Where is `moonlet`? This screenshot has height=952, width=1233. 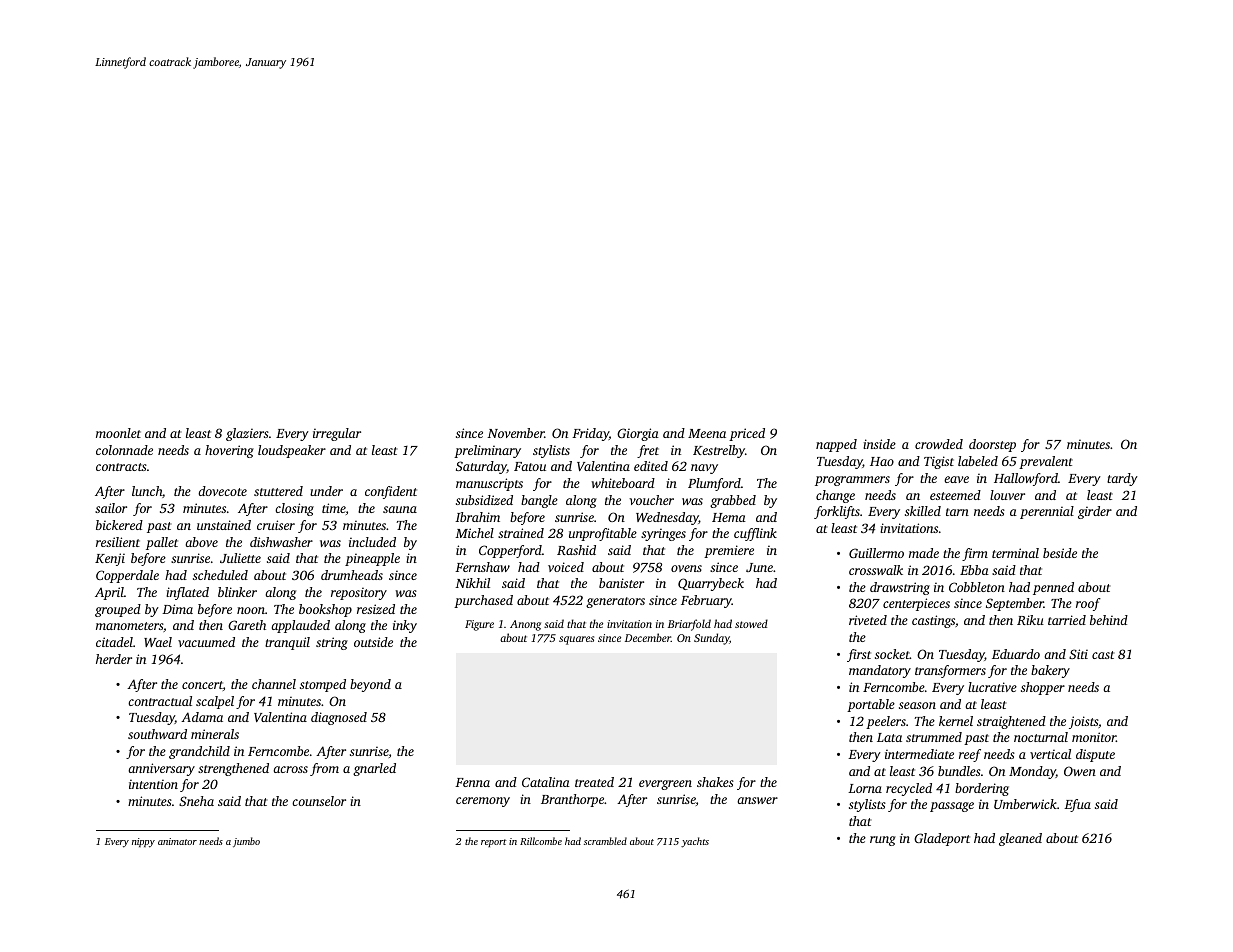 moonlet is located at coordinates (118, 433).
